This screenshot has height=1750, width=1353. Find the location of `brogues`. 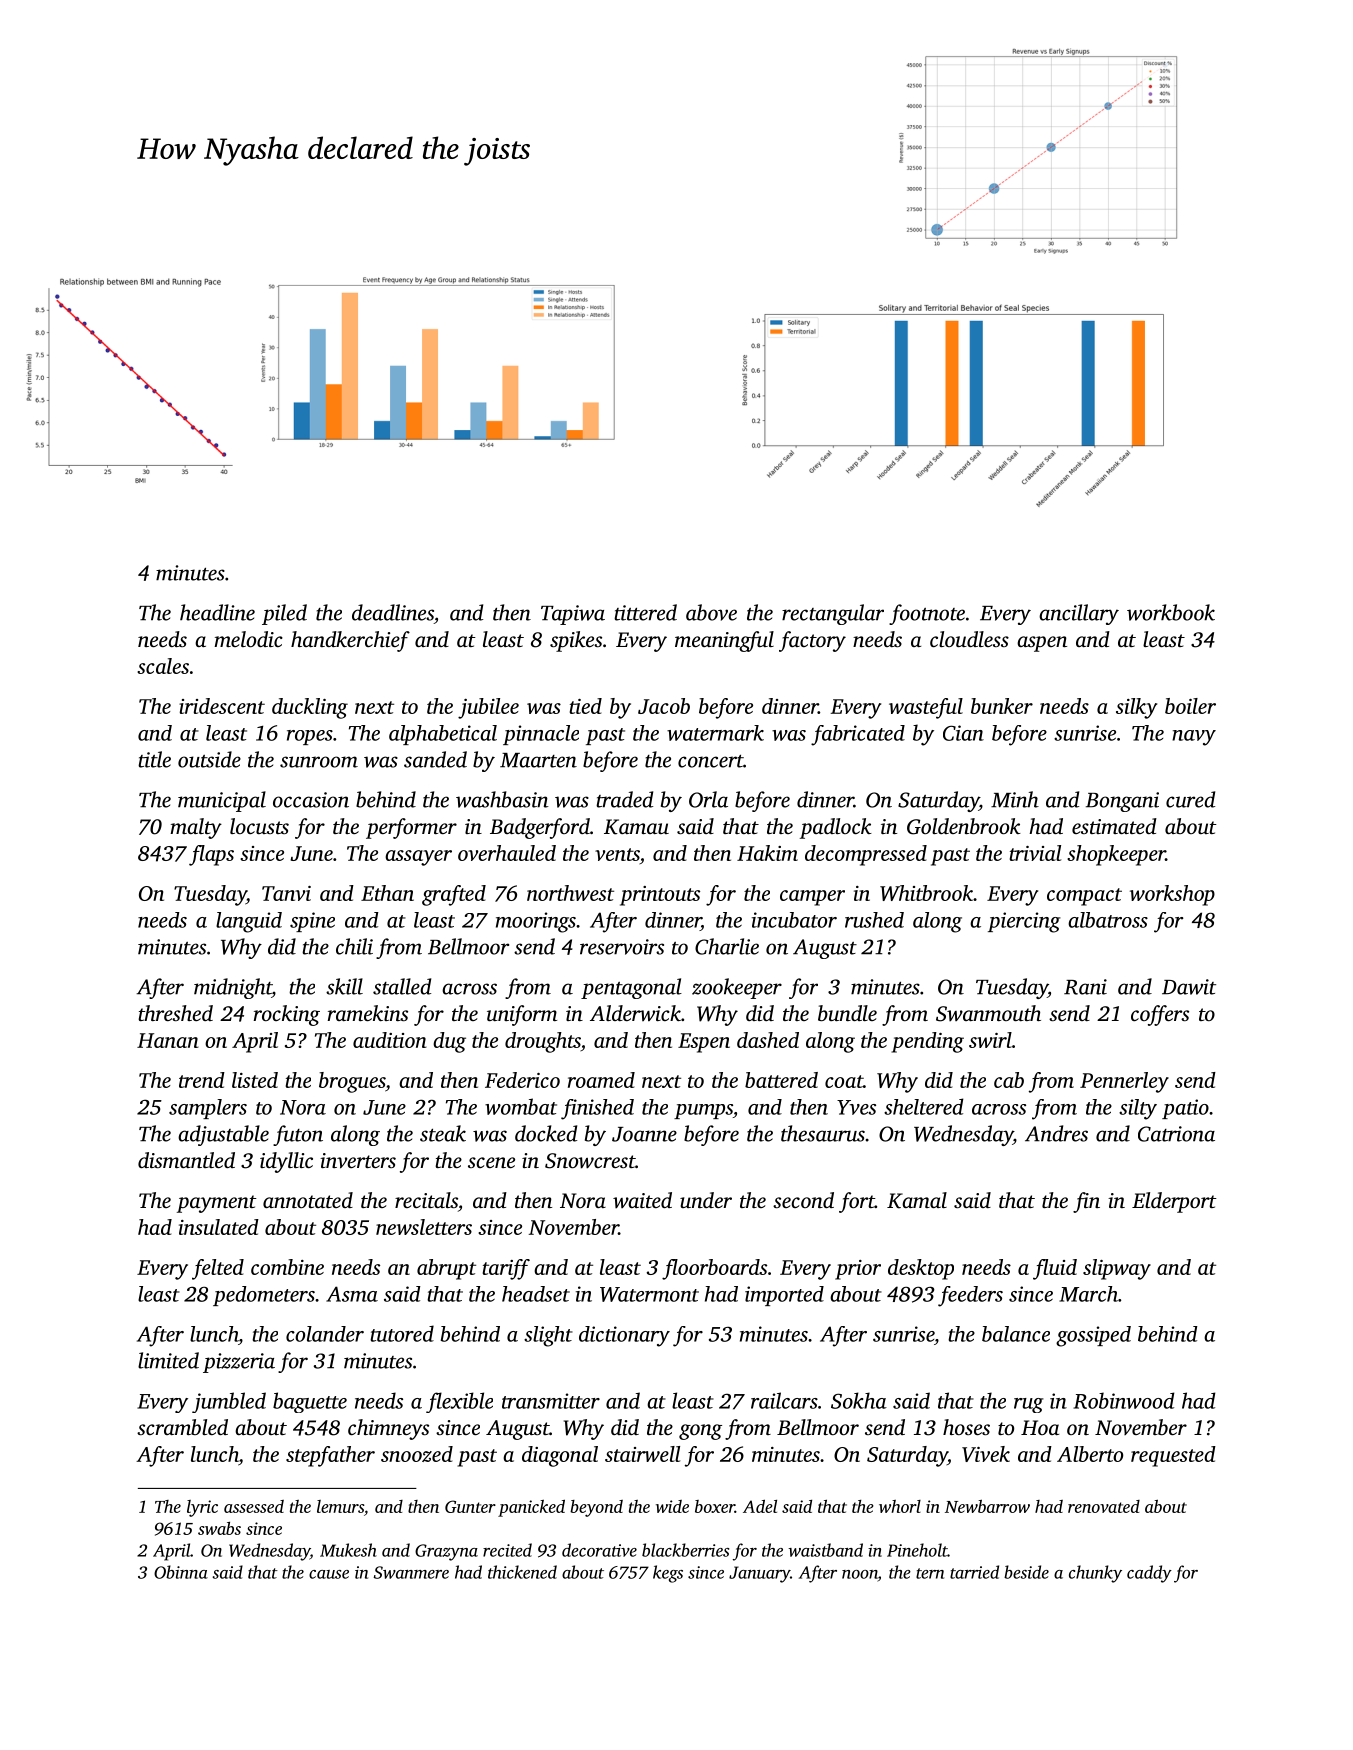

brogues is located at coordinates (352, 1082).
